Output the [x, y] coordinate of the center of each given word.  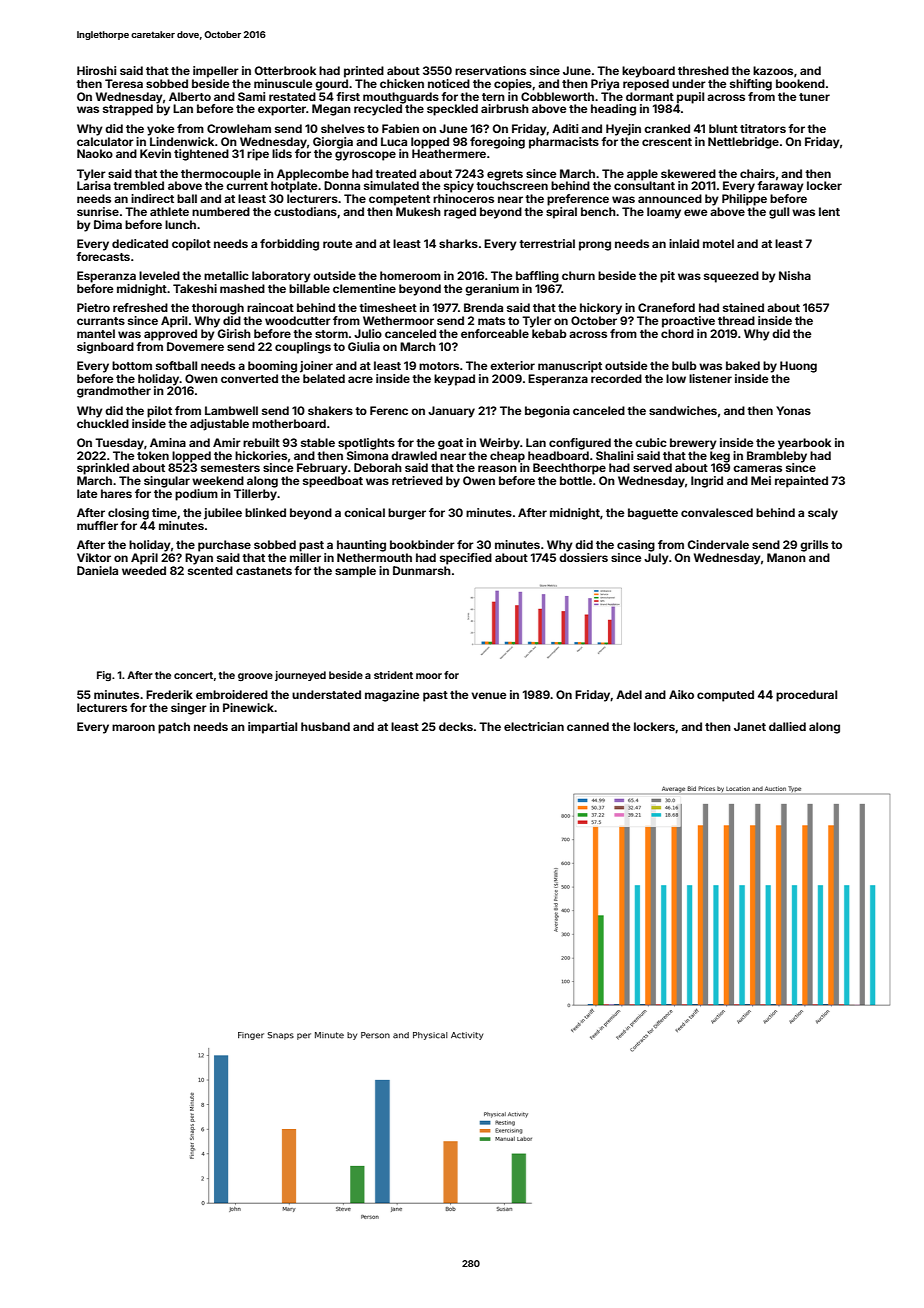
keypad [454, 380]
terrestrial [547, 243]
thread [736, 320]
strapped [128, 110]
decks [456, 726]
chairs [757, 173]
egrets [505, 175]
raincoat [270, 307]
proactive [688, 322]
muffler [97, 525]
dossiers [583, 557]
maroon [133, 727]
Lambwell [231, 410]
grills [814, 546]
